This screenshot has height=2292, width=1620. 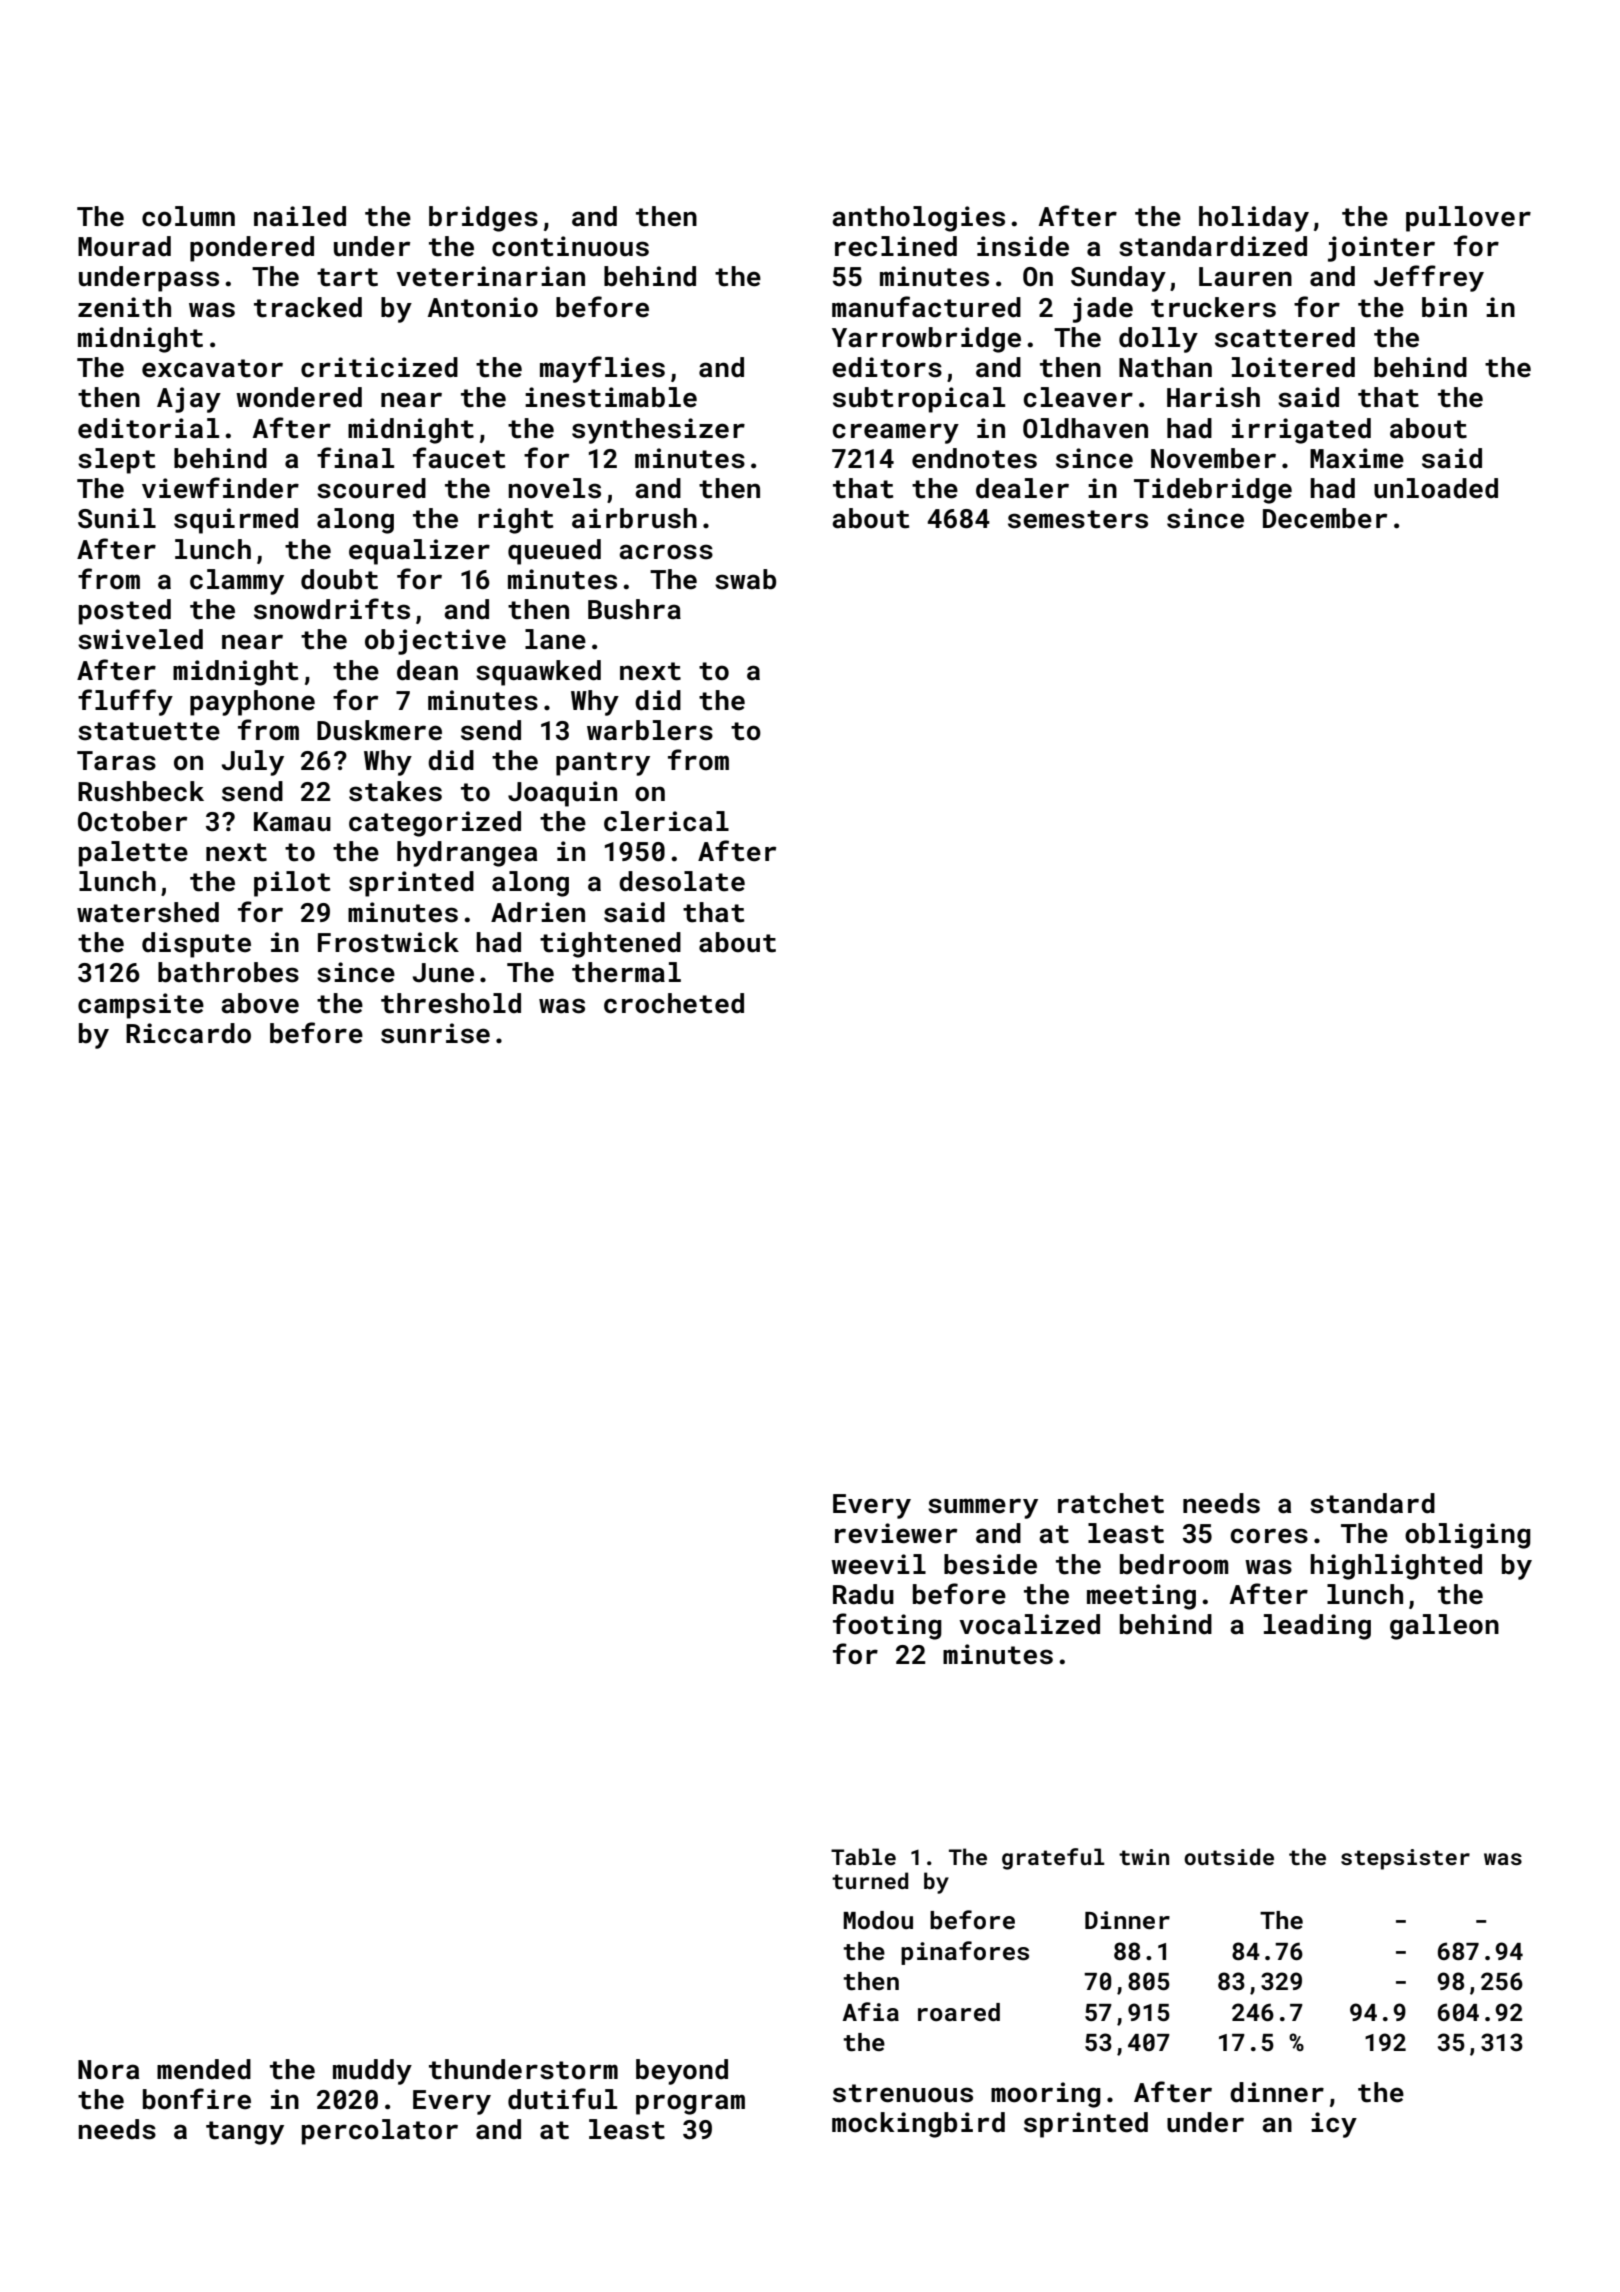 What do you see at coordinates (682, 881) in the screenshot?
I see `desolate` at bounding box center [682, 881].
